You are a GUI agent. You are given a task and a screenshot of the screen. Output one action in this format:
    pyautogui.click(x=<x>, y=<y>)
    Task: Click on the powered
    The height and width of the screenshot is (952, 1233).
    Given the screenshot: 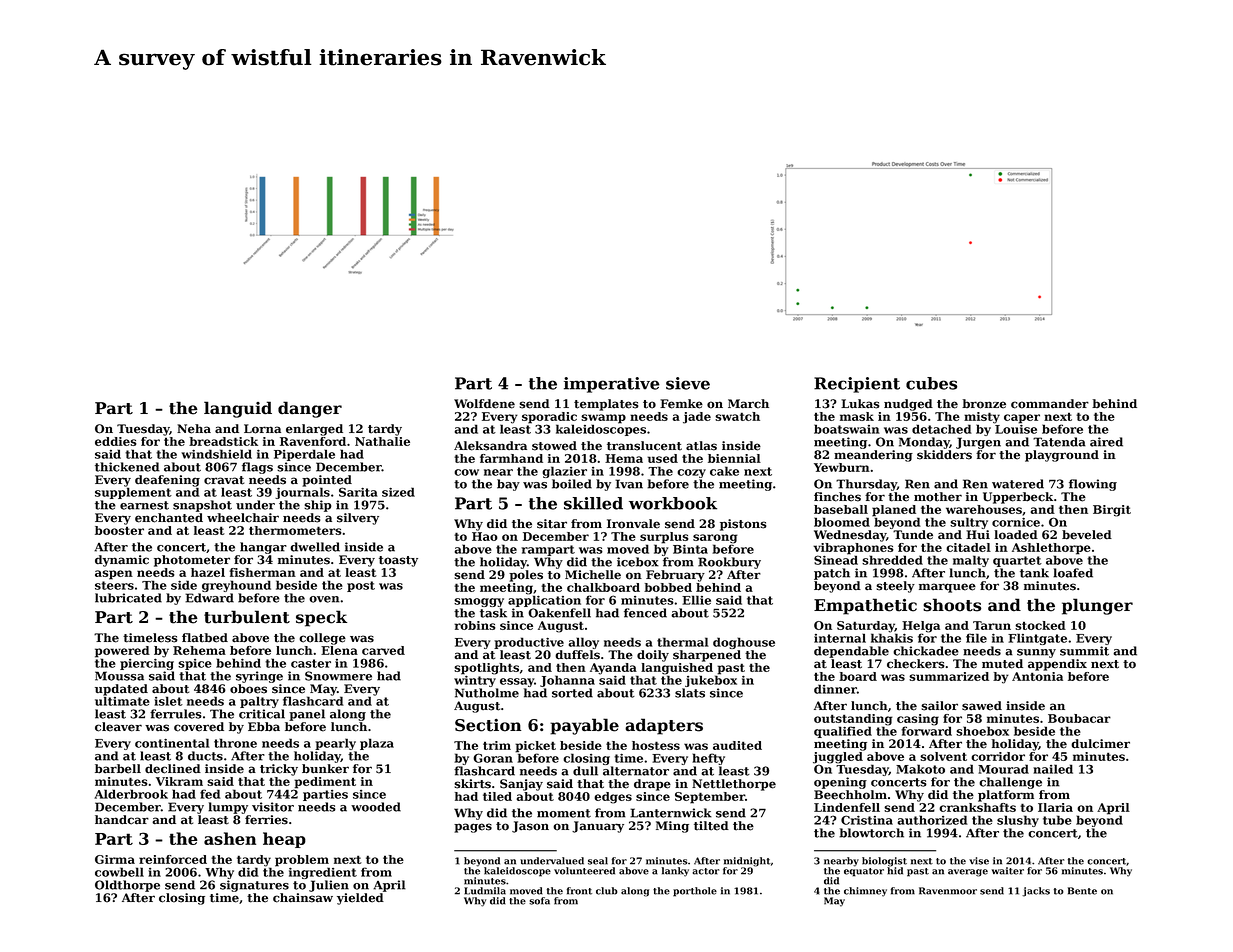 What is the action you would take?
    pyautogui.click(x=122, y=652)
